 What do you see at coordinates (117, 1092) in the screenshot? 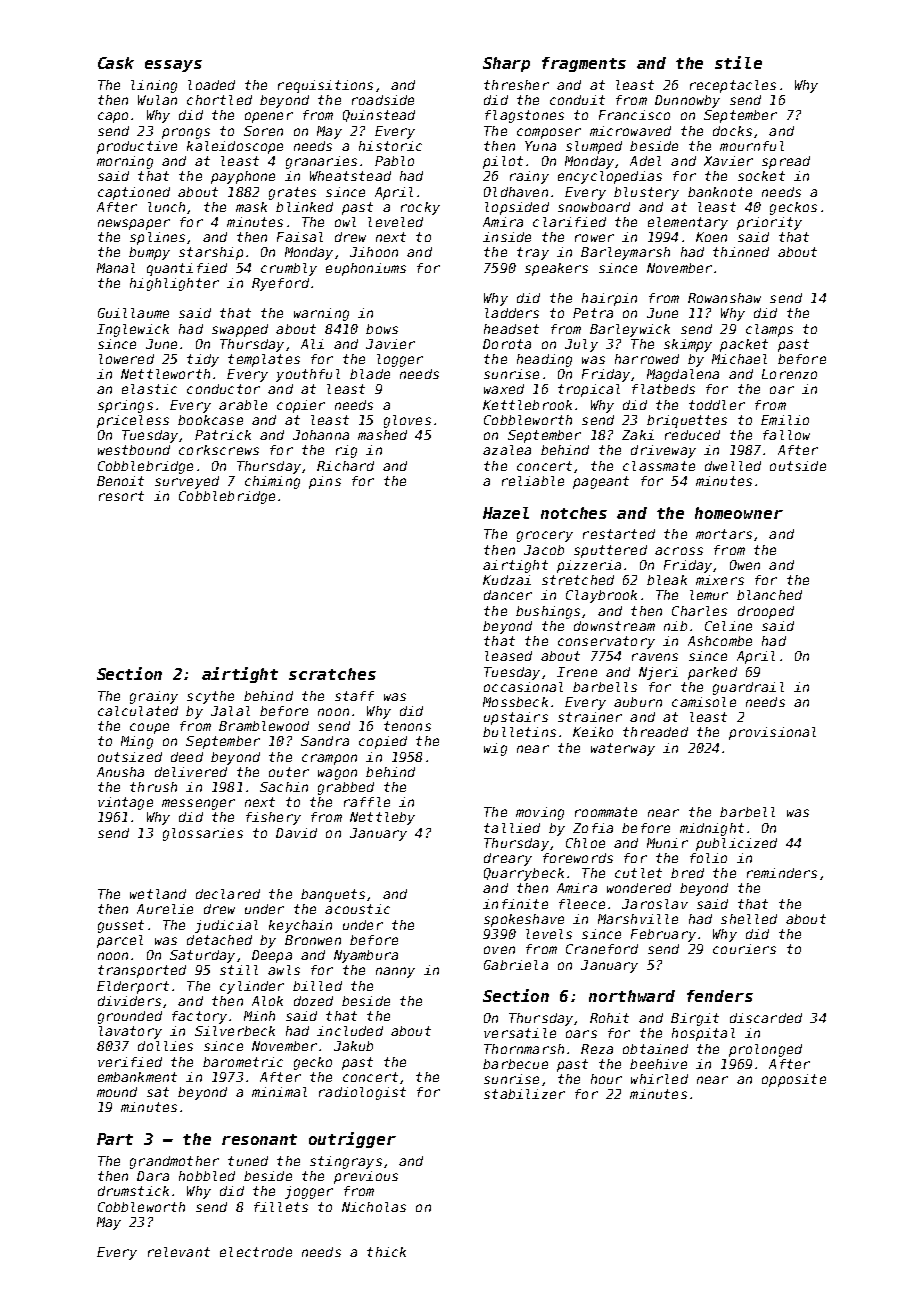
I see `mound` at bounding box center [117, 1092].
